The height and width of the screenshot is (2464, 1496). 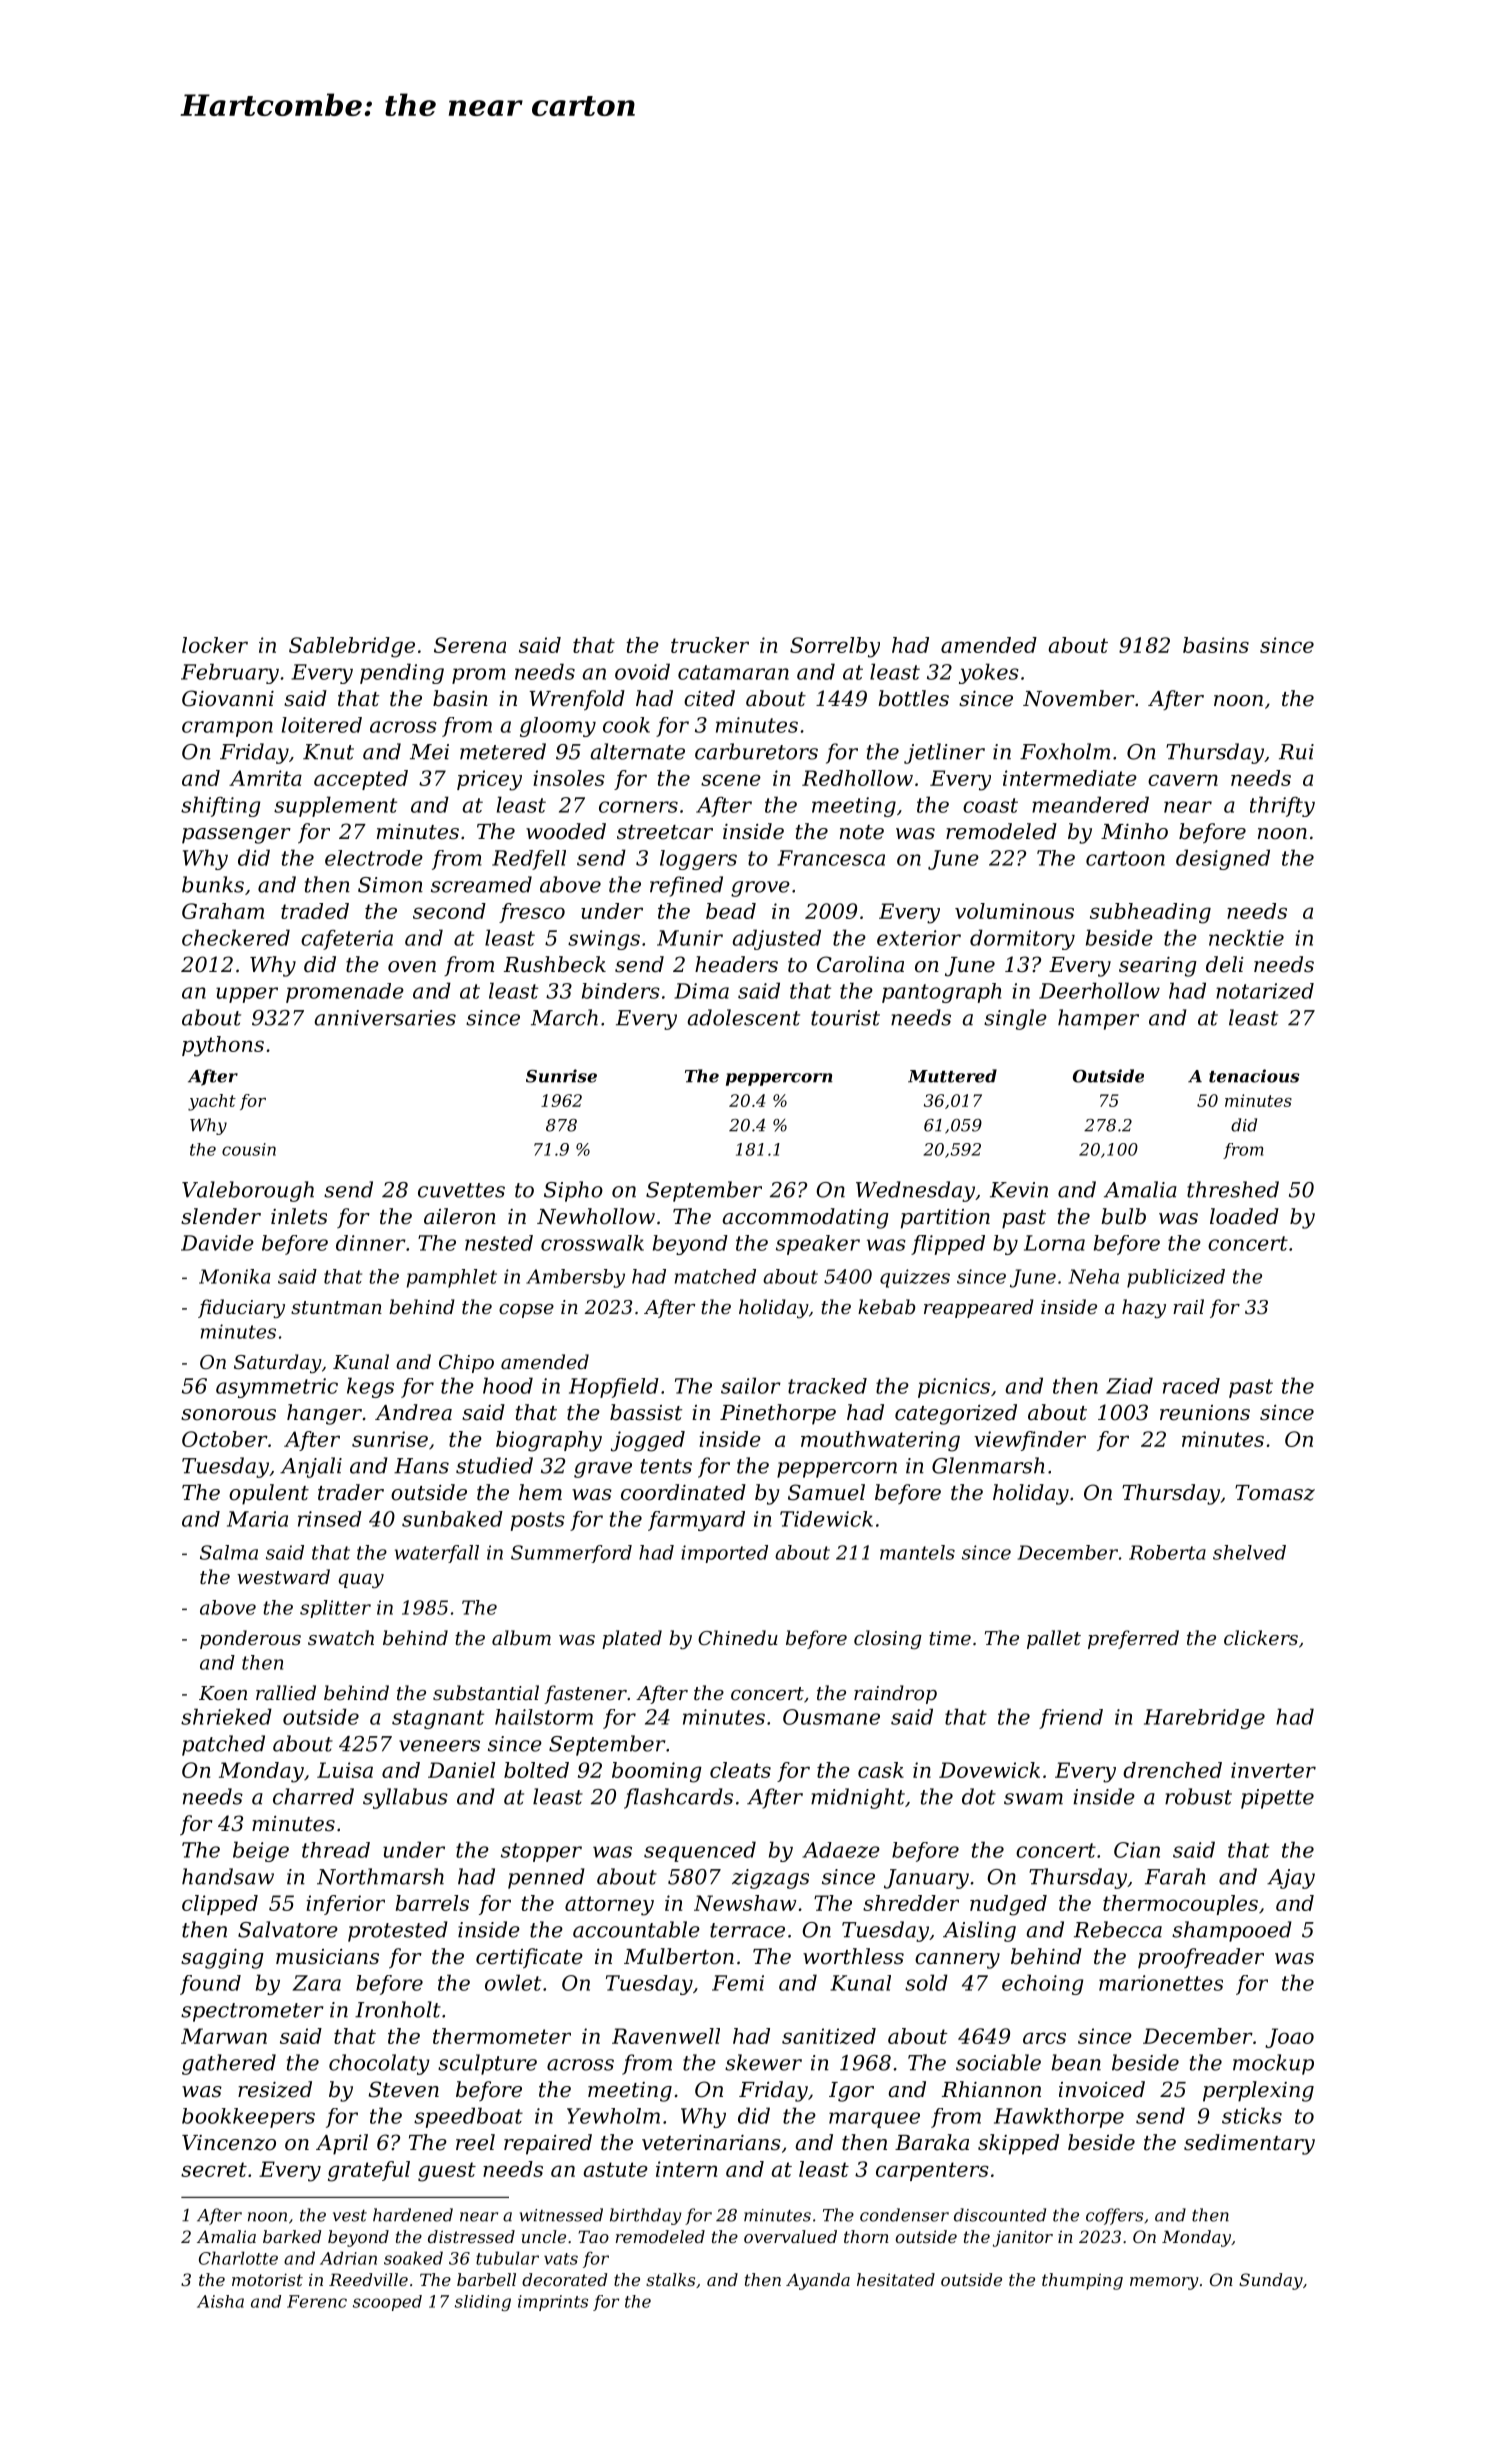 I want to click on April, so click(x=342, y=2144).
